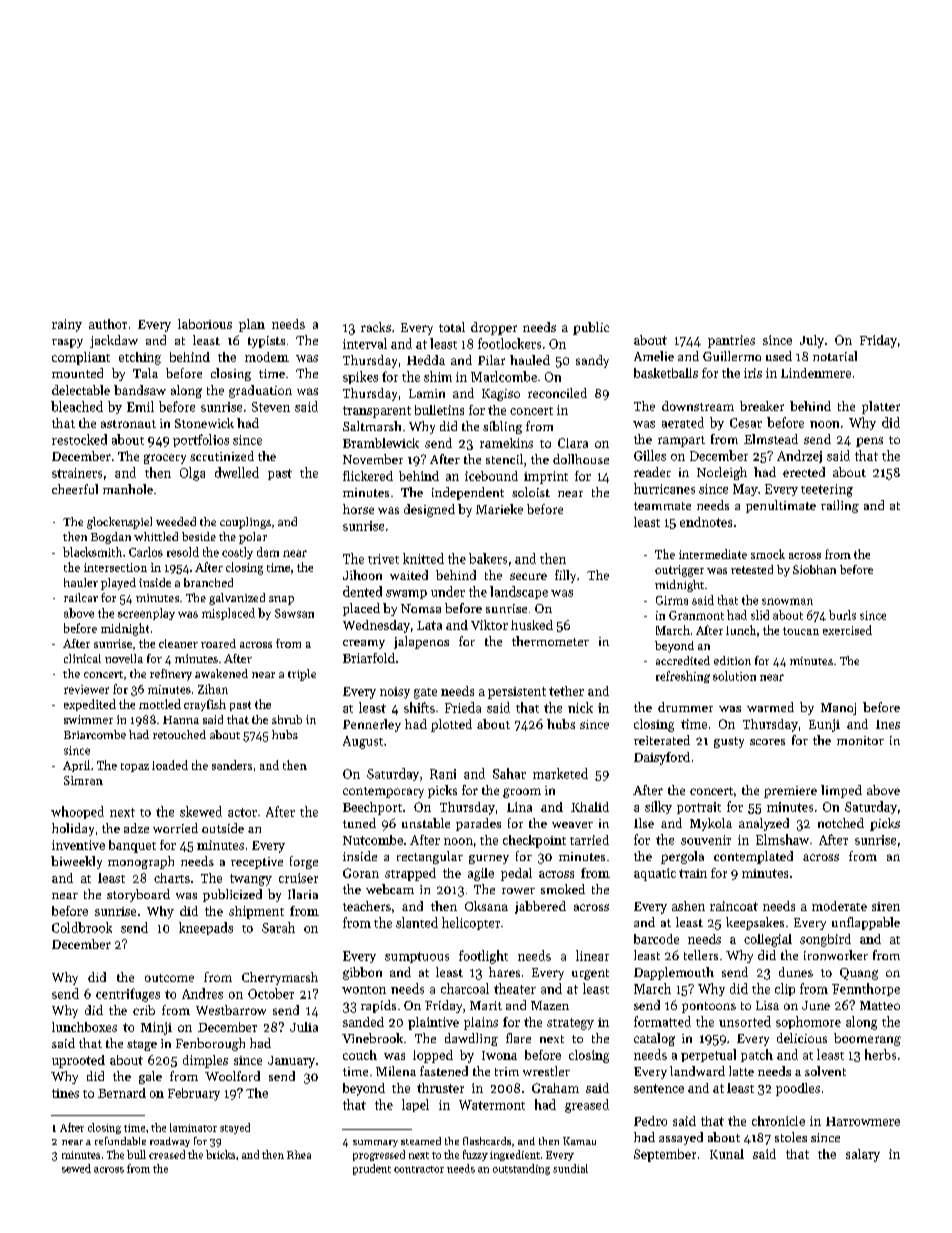  What do you see at coordinates (135, 767) in the screenshot?
I see `topaz` at bounding box center [135, 767].
